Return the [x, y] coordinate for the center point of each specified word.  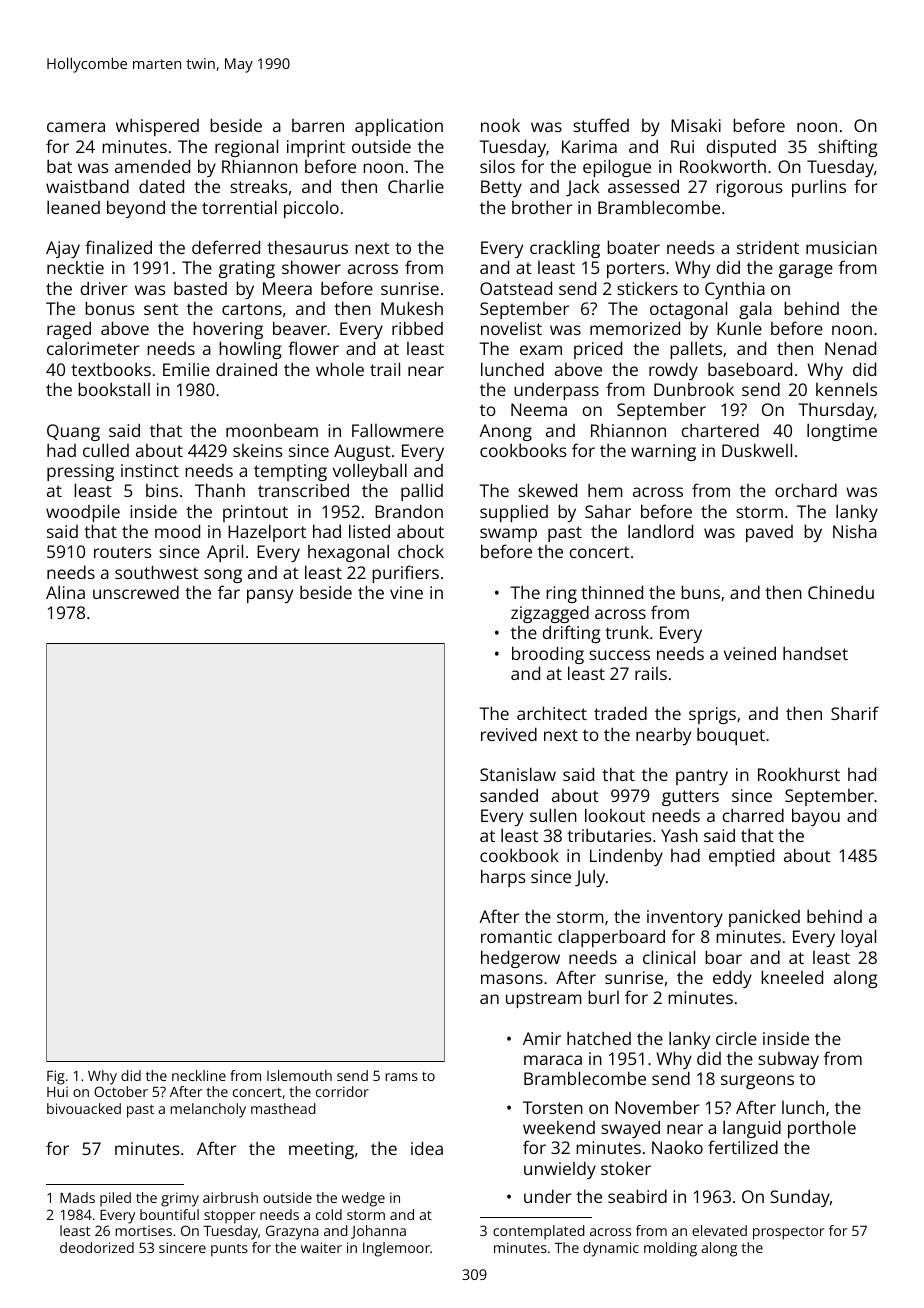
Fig [56, 1077]
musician [841, 247]
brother [542, 207]
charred [753, 815]
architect [552, 713]
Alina [65, 592]
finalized [118, 247]
